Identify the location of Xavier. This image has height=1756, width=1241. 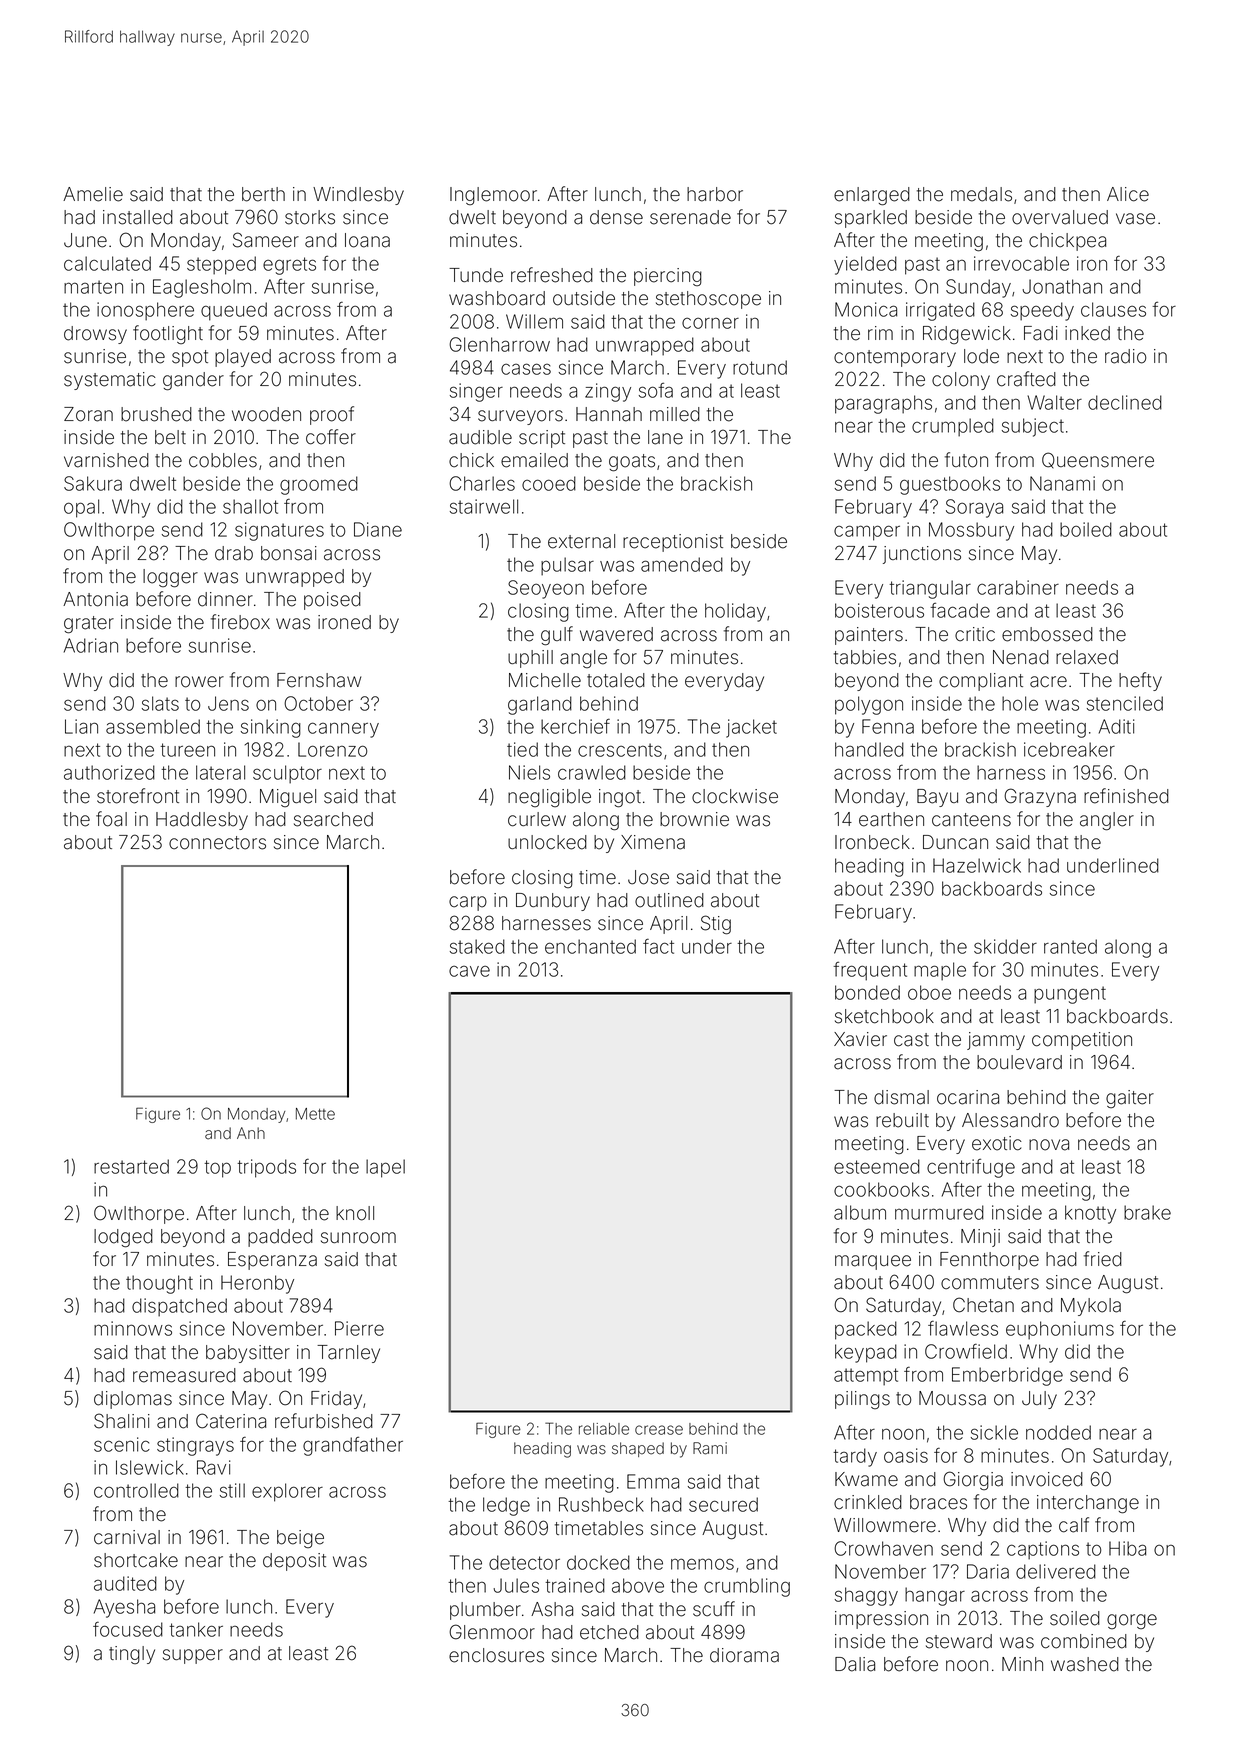
(860, 1039).
